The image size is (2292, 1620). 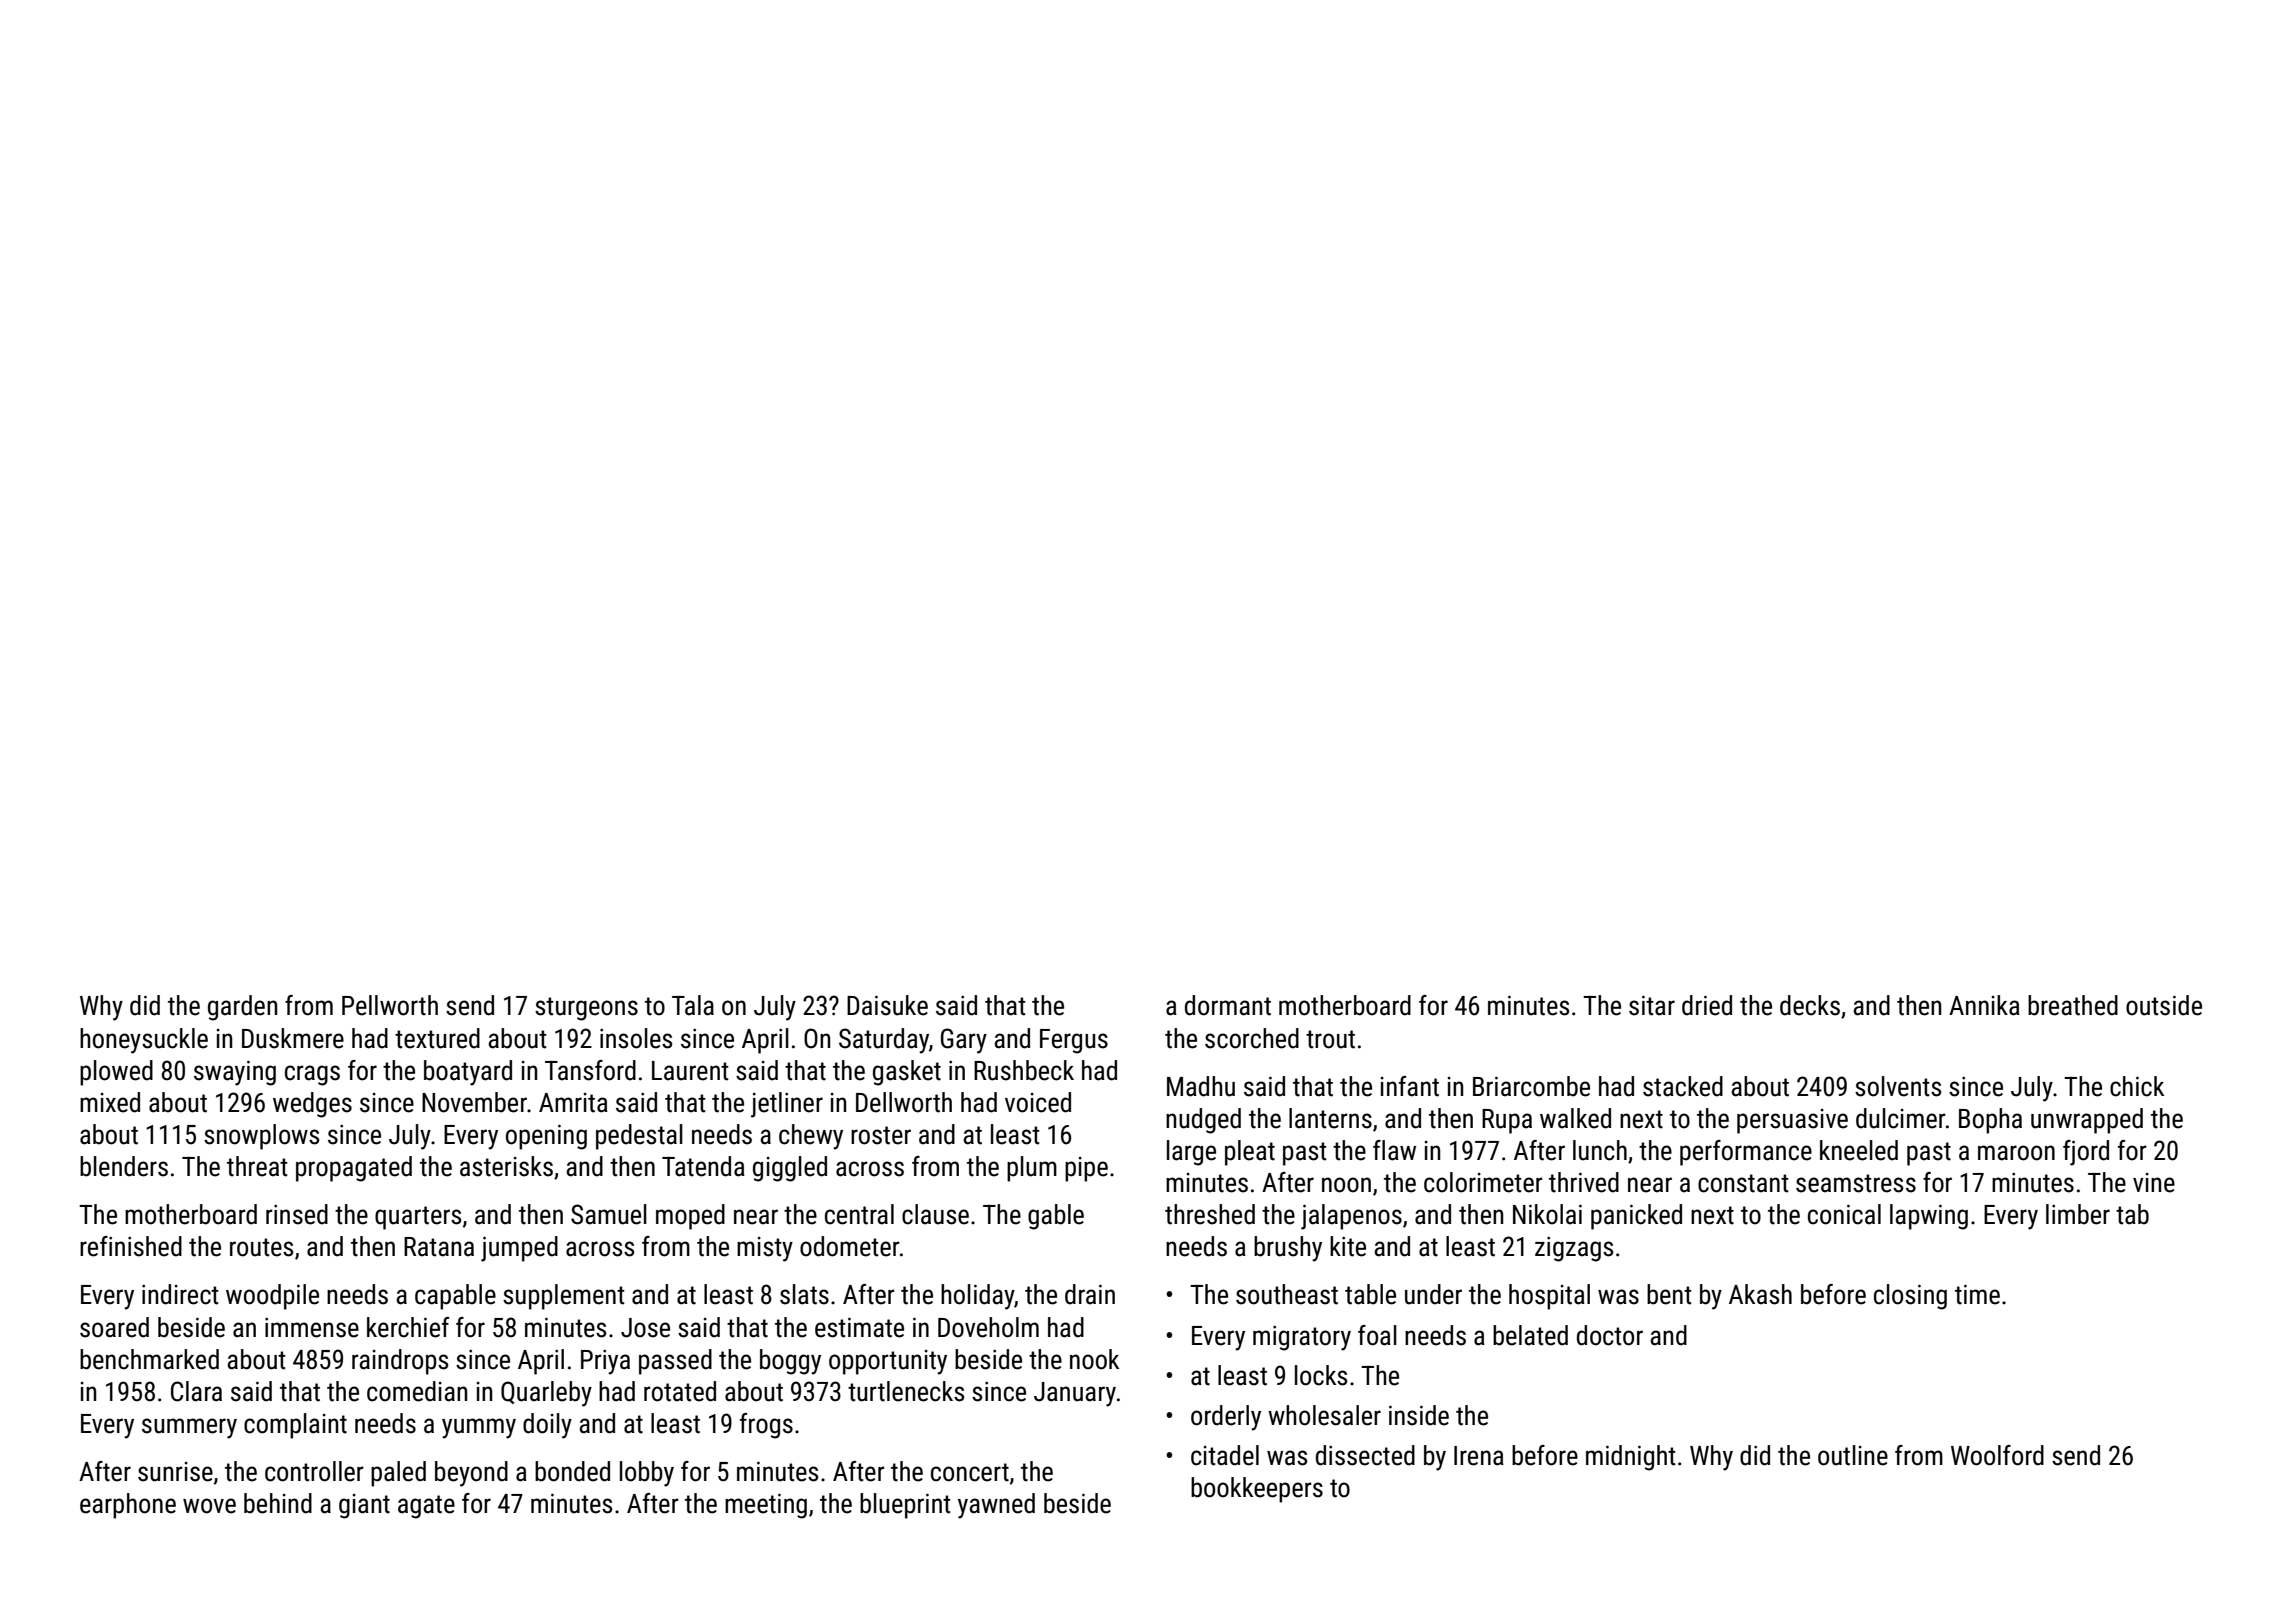 I want to click on sitar, so click(x=1652, y=1005).
